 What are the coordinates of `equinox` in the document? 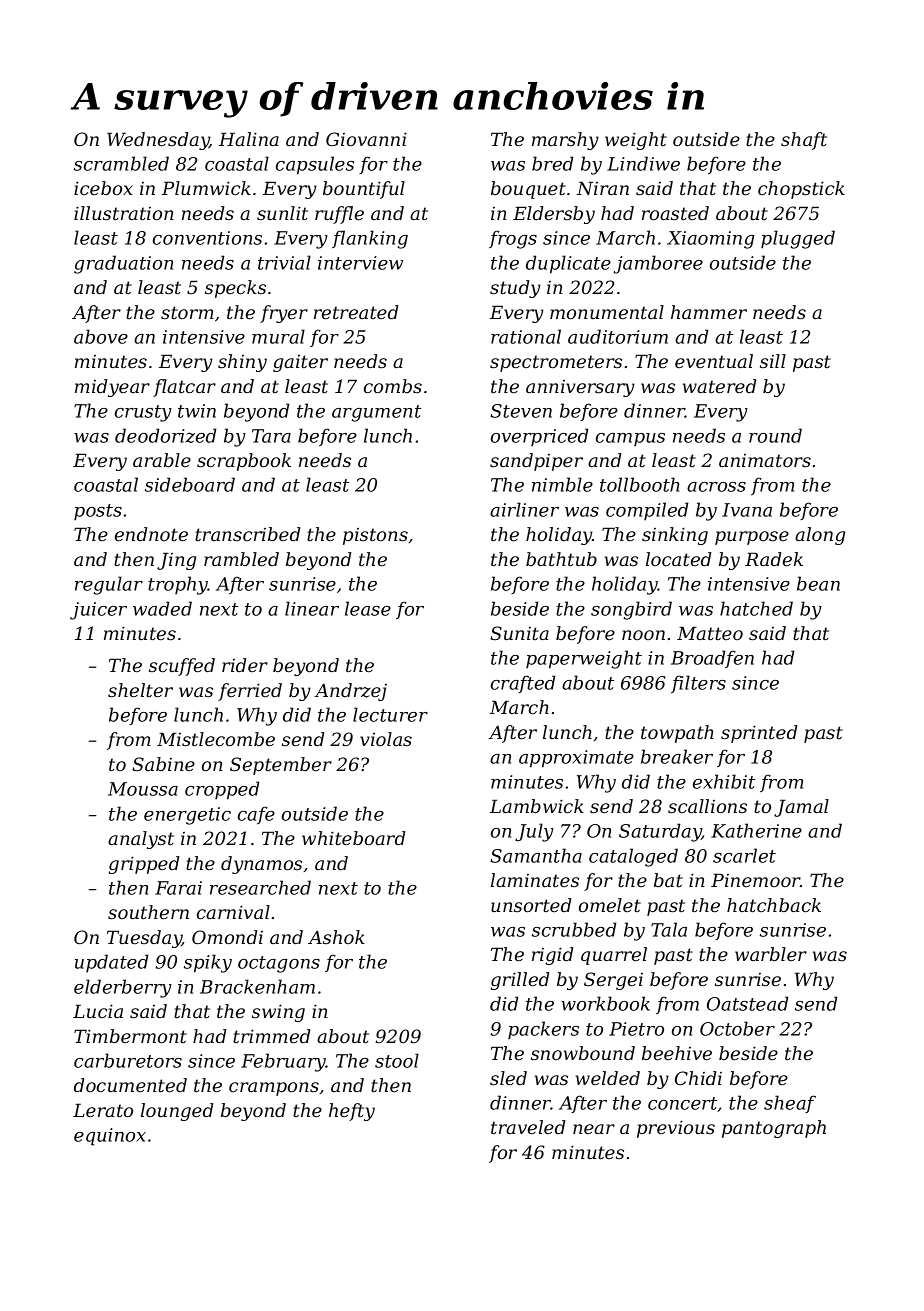 It's located at (110, 1137).
